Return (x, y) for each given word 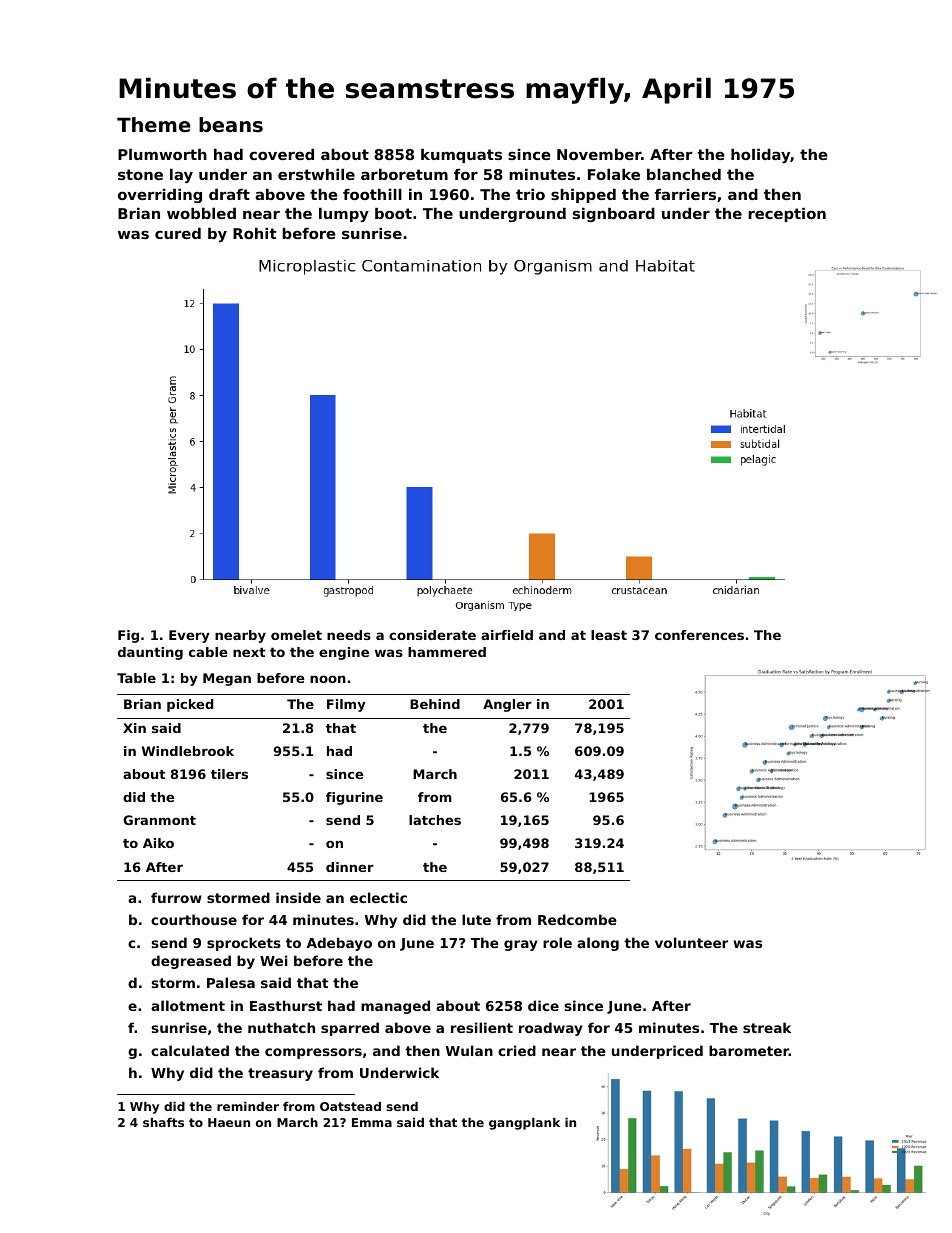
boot (393, 213)
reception (787, 215)
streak (767, 1027)
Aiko (158, 843)
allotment (188, 1005)
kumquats (461, 156)
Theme (154, 125)
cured (178, 233)
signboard (614, 215)
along (598, 944)
